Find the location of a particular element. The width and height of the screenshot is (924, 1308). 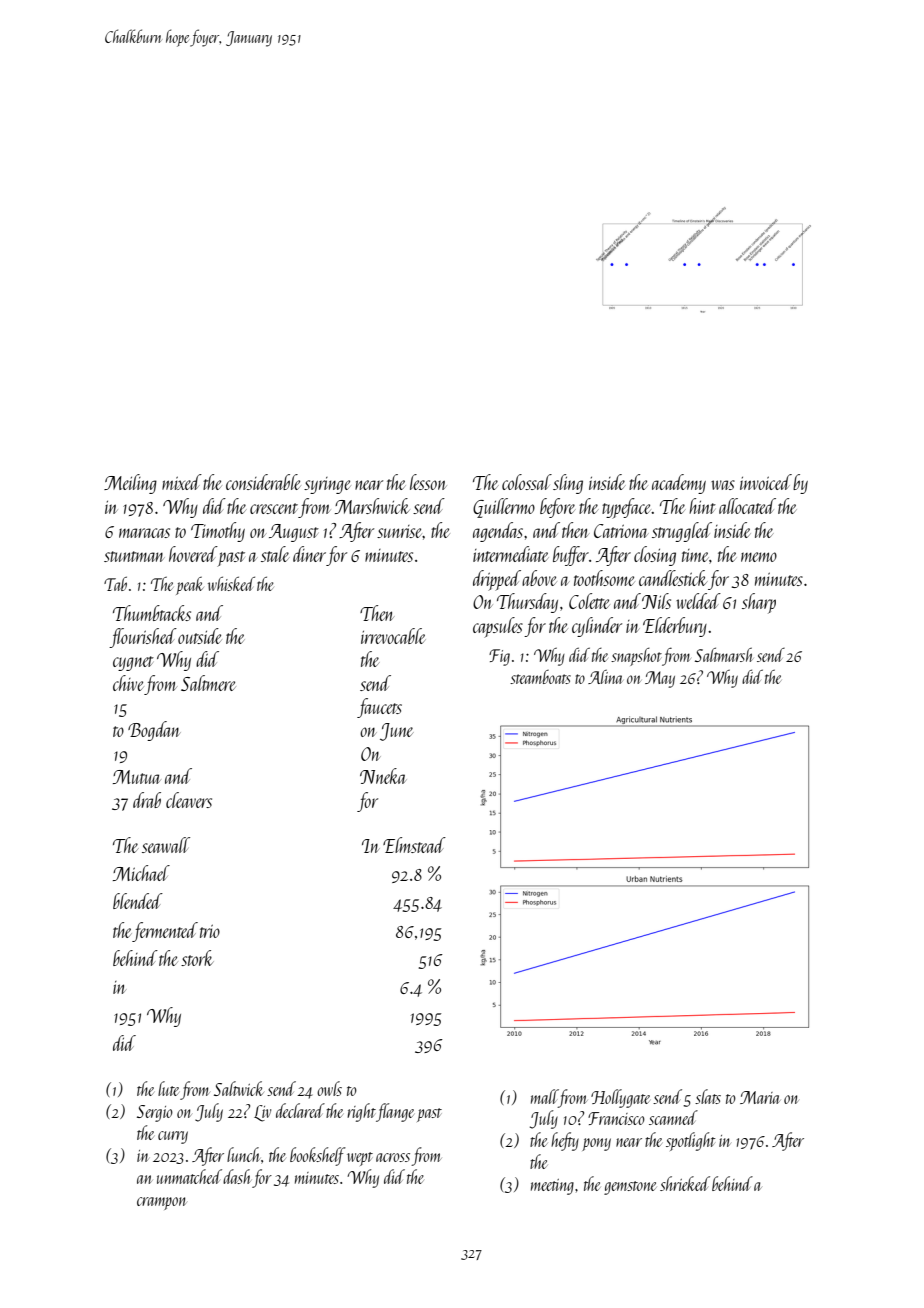

Maria is located at coordinates (760, 1097).
